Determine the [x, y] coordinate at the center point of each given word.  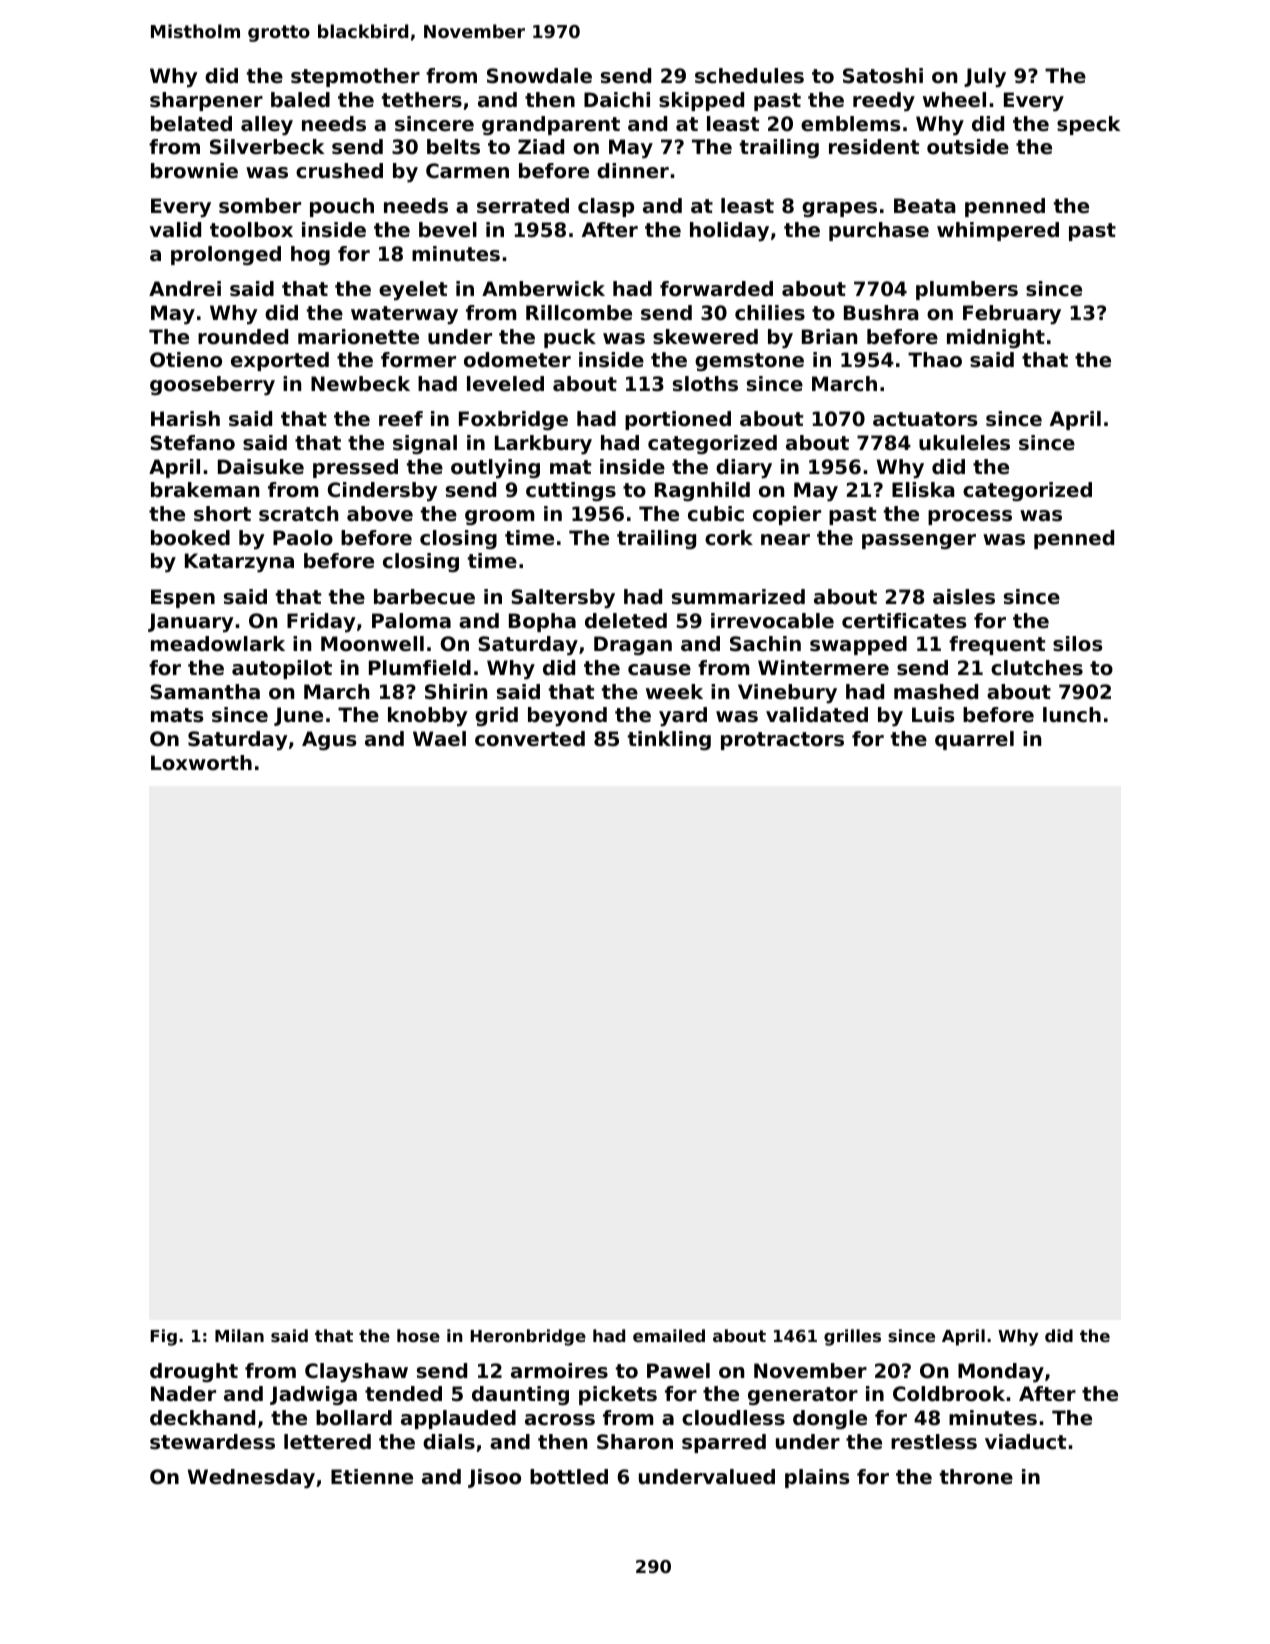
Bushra [881, 313]
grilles [852, 1337]
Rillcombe [579, 313]
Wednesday [251, 1479]
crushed [339, 171]
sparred [724, 1443]
